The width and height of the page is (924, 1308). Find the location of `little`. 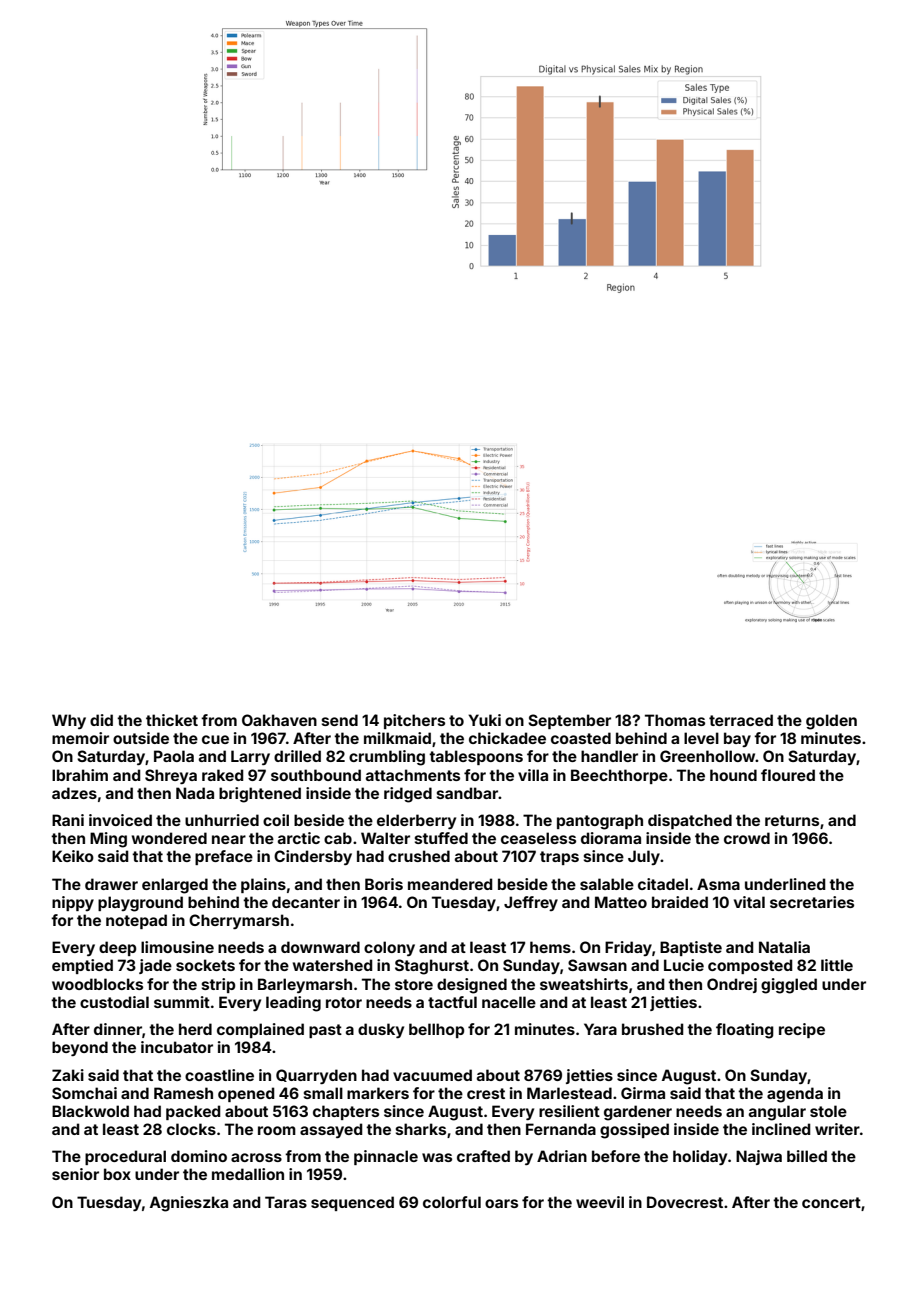

little is located at coordinates (837, 965).
